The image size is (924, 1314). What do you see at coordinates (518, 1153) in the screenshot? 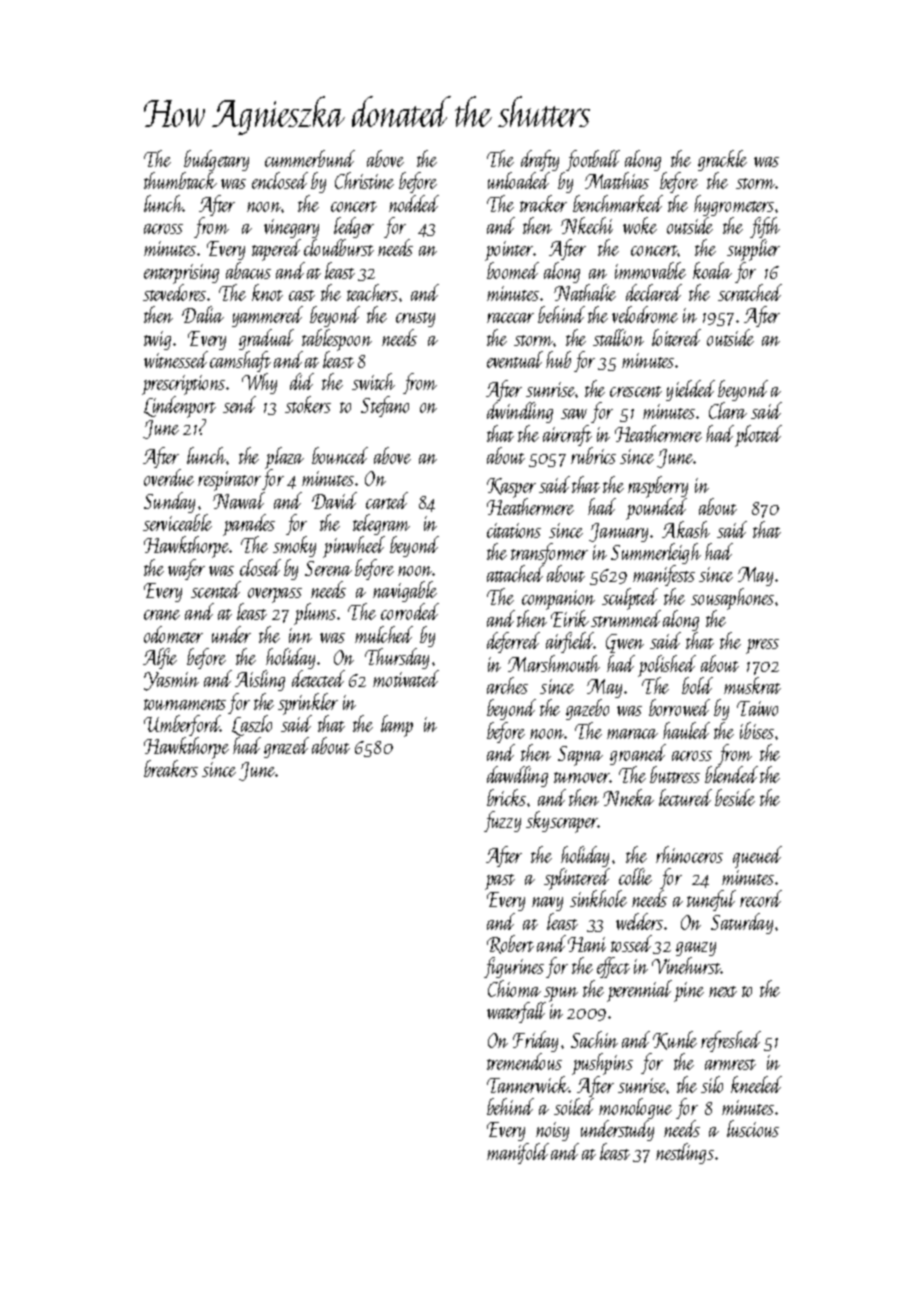
I see `manifold` at bounding box center [518, 1153].
